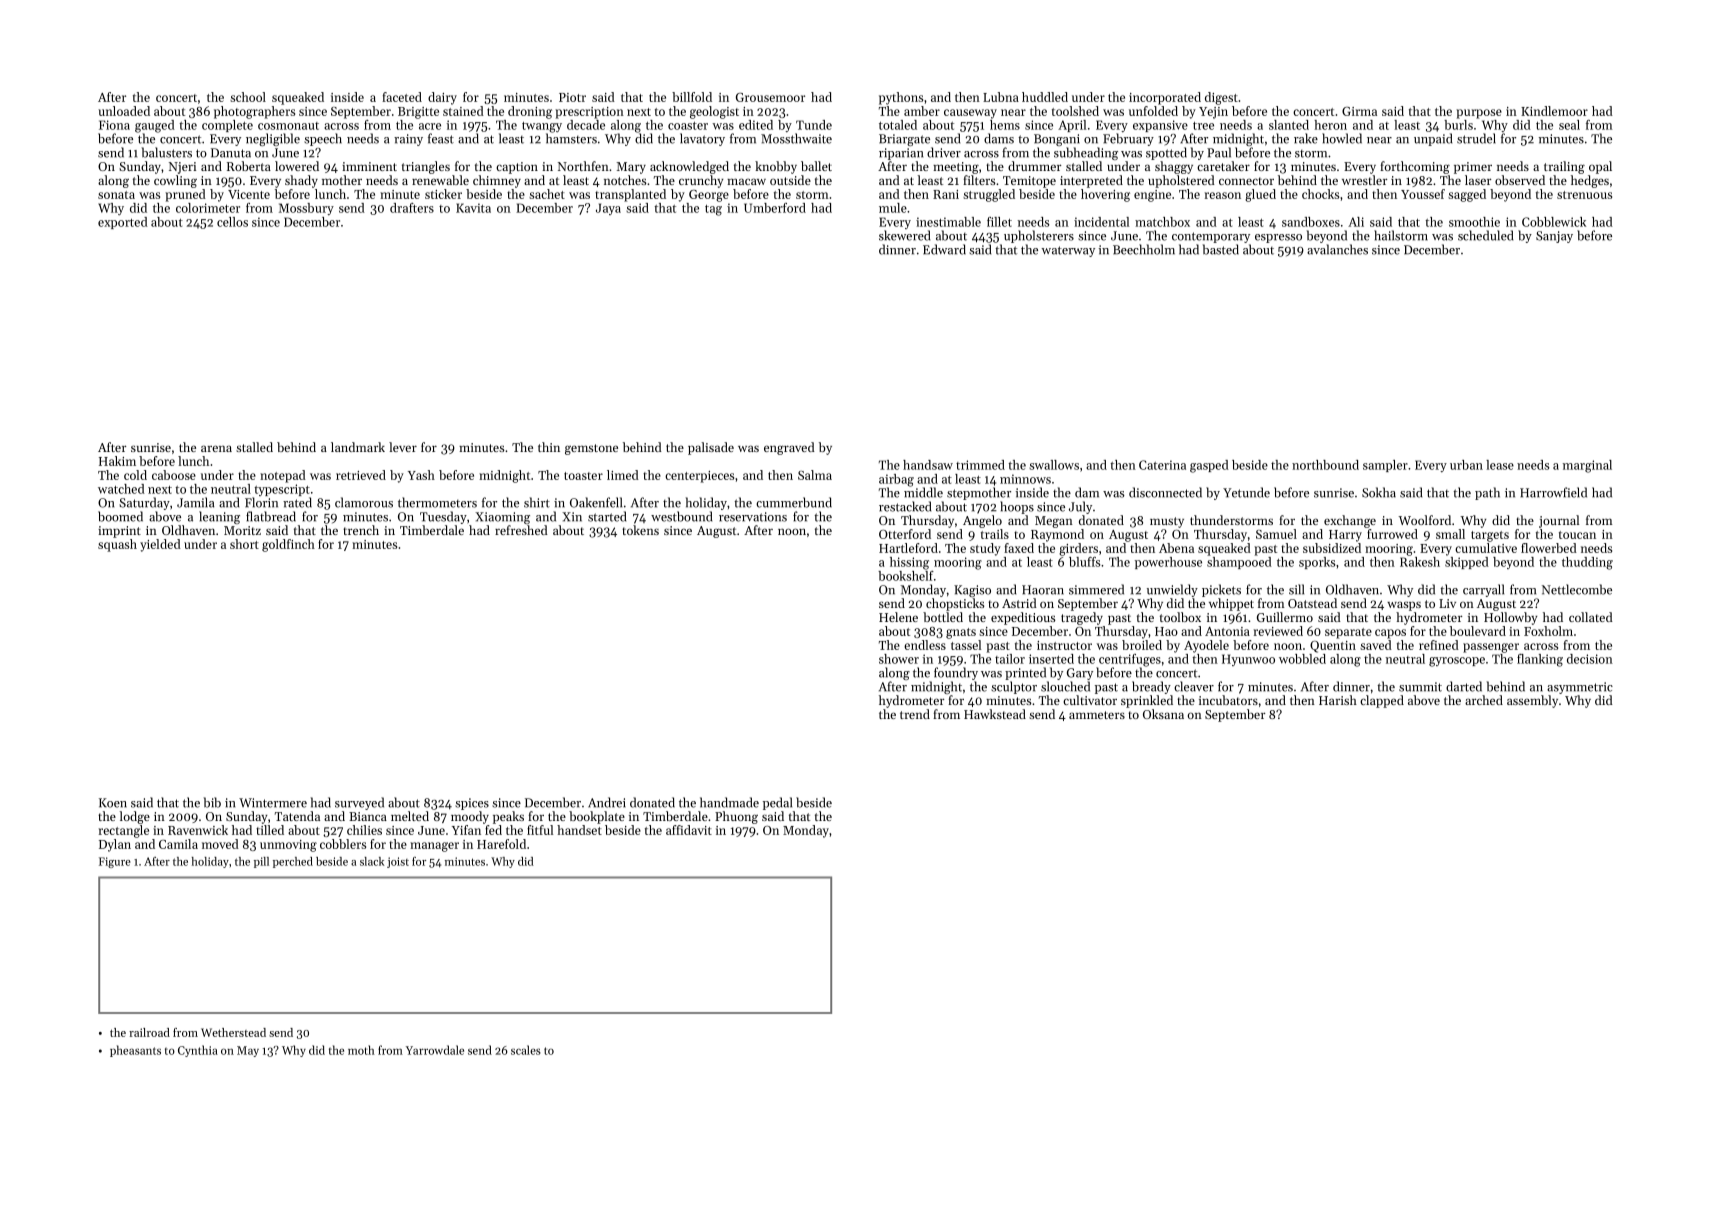 This image has width=1711, height=1210. Describe the element at coordinates (135, 1051) in the image. I see `pheasants` at that location.
